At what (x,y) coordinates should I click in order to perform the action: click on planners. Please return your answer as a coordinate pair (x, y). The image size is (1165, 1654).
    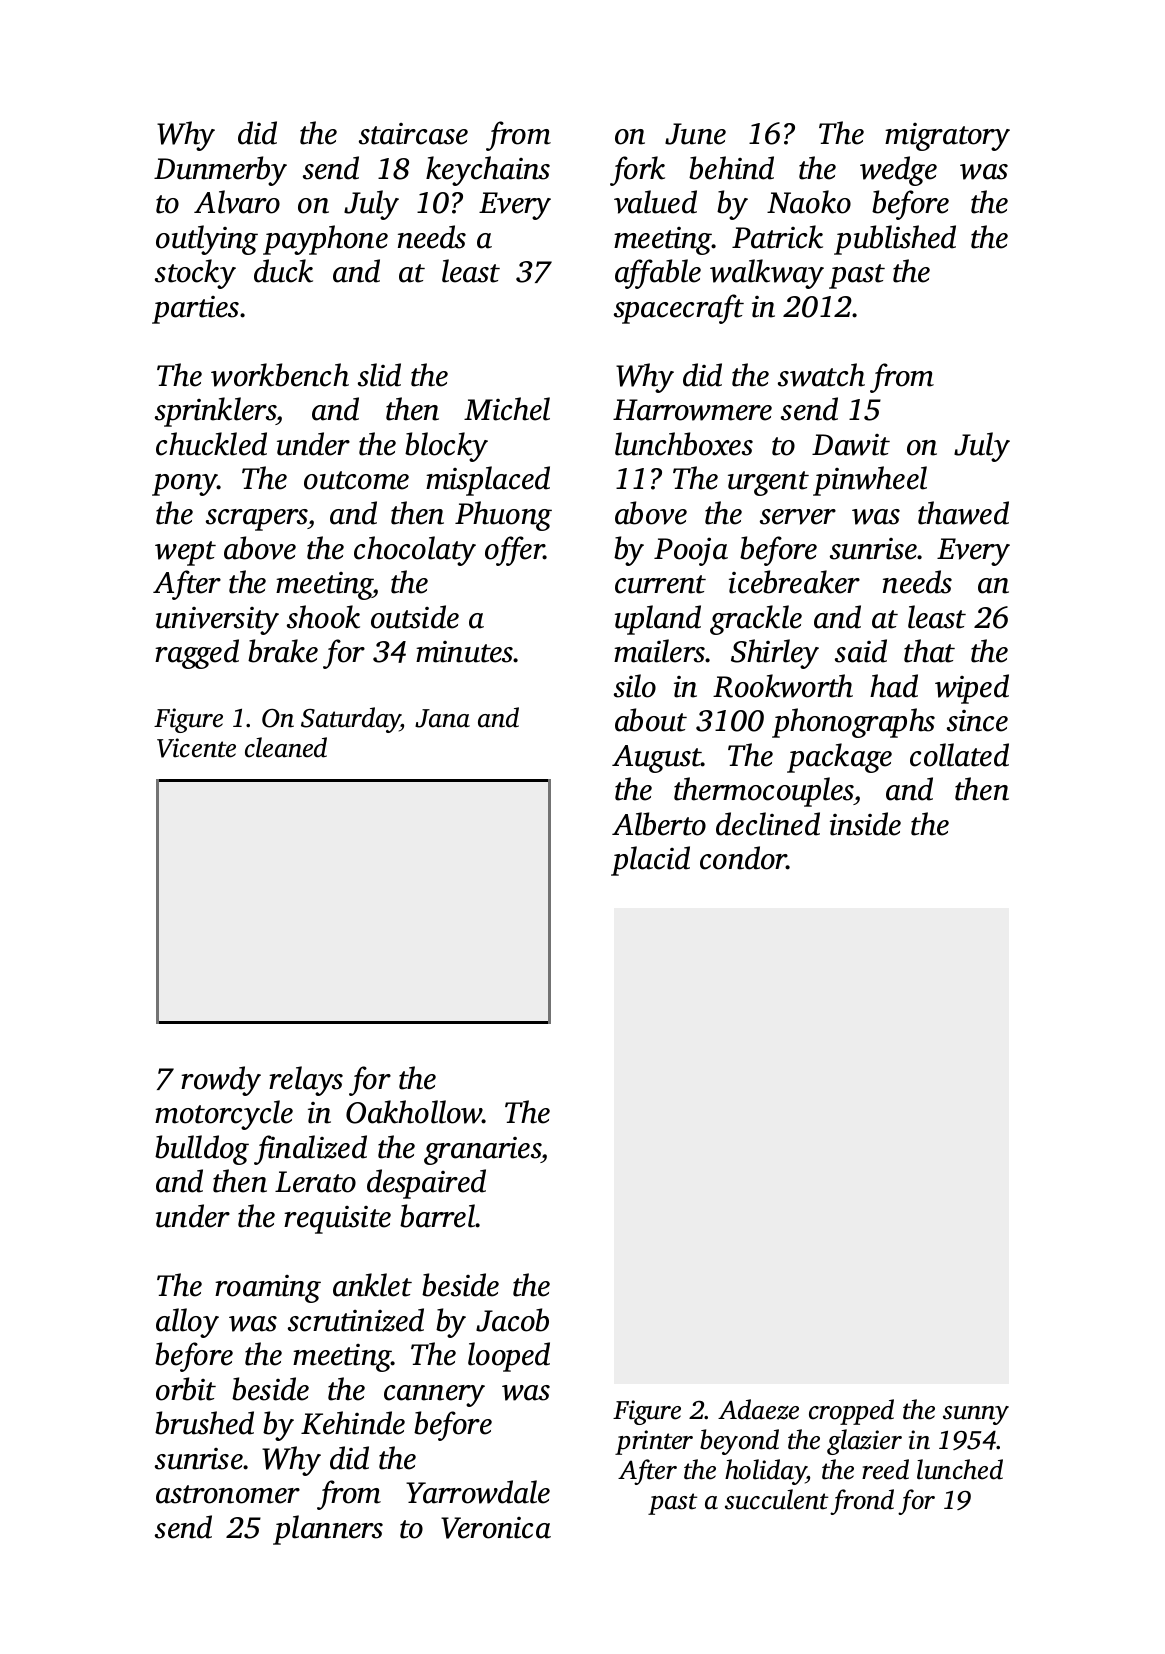
    Looking at the image, I should click on (328, 1530).
